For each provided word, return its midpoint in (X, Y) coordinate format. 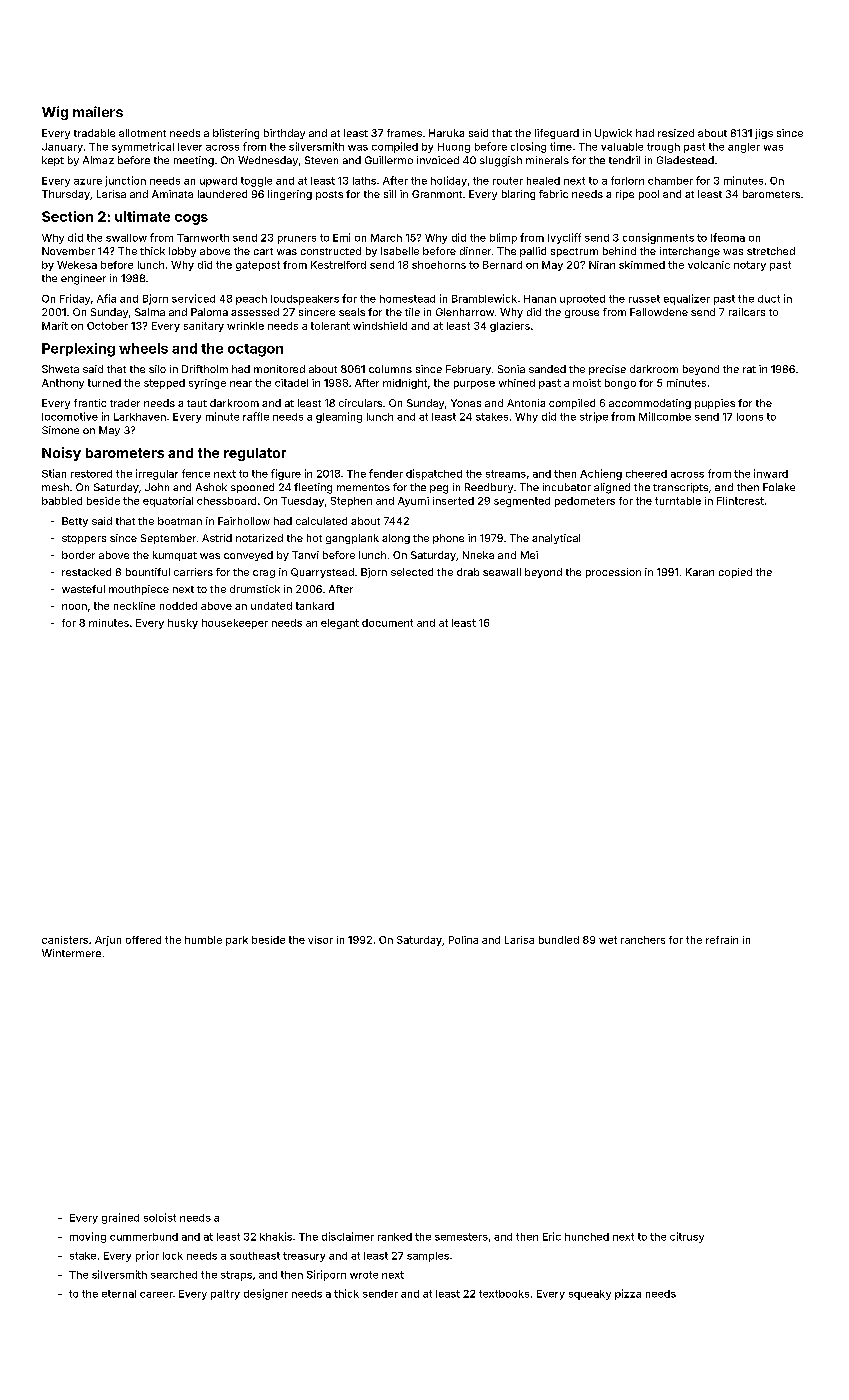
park (237, 941)
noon (74, 607)
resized (676, 133)
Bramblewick (484, 298)
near (241, 384)
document (387, 623)
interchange (690, 252)
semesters (461, 1237)
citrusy (687, 1237)
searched (174, 1275)
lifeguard (557, 134)
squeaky (590, 1295)
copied (735, 573)
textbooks (504, 1294)
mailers (98, 111)
